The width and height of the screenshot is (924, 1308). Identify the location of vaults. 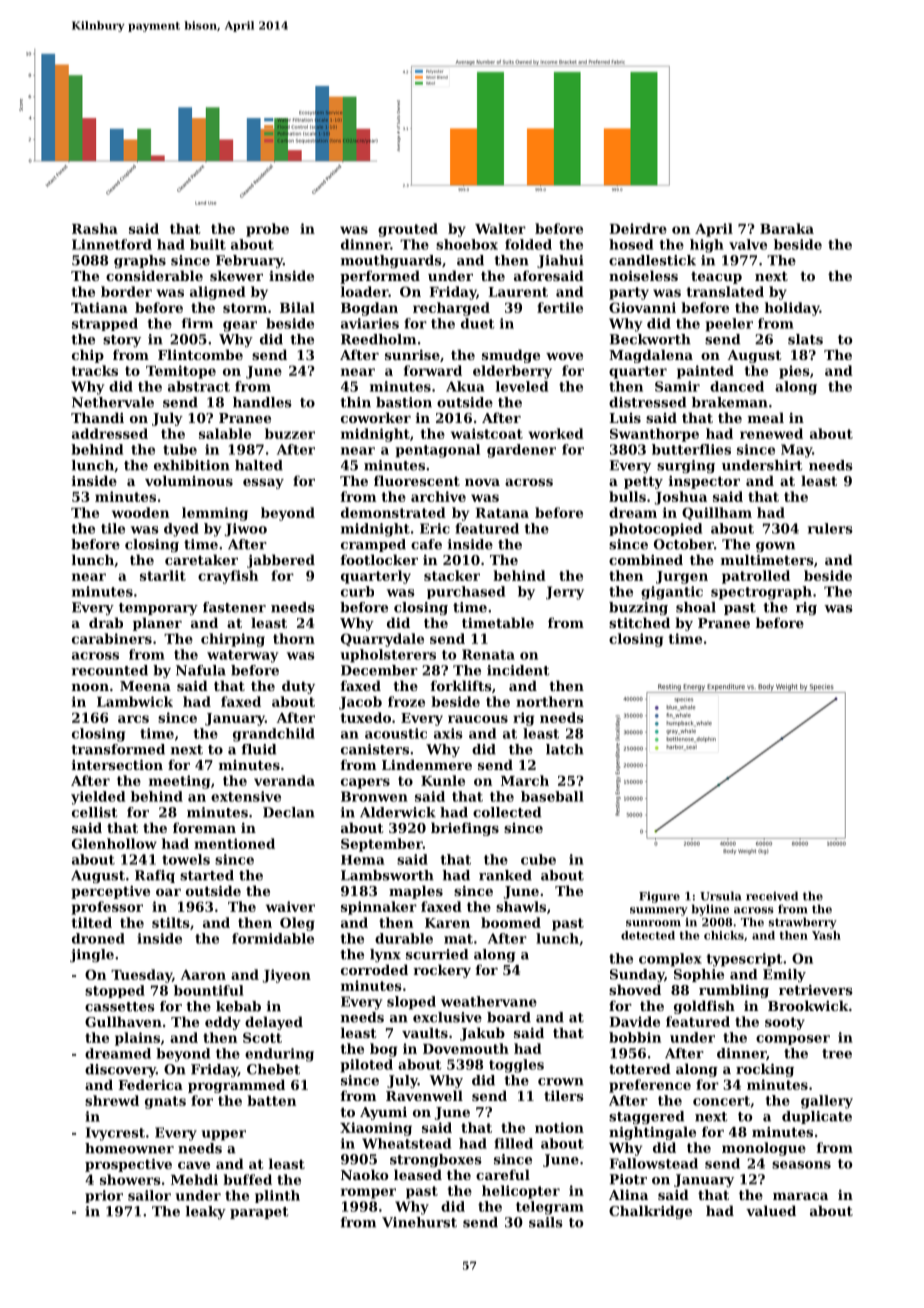
(425, 1032).
